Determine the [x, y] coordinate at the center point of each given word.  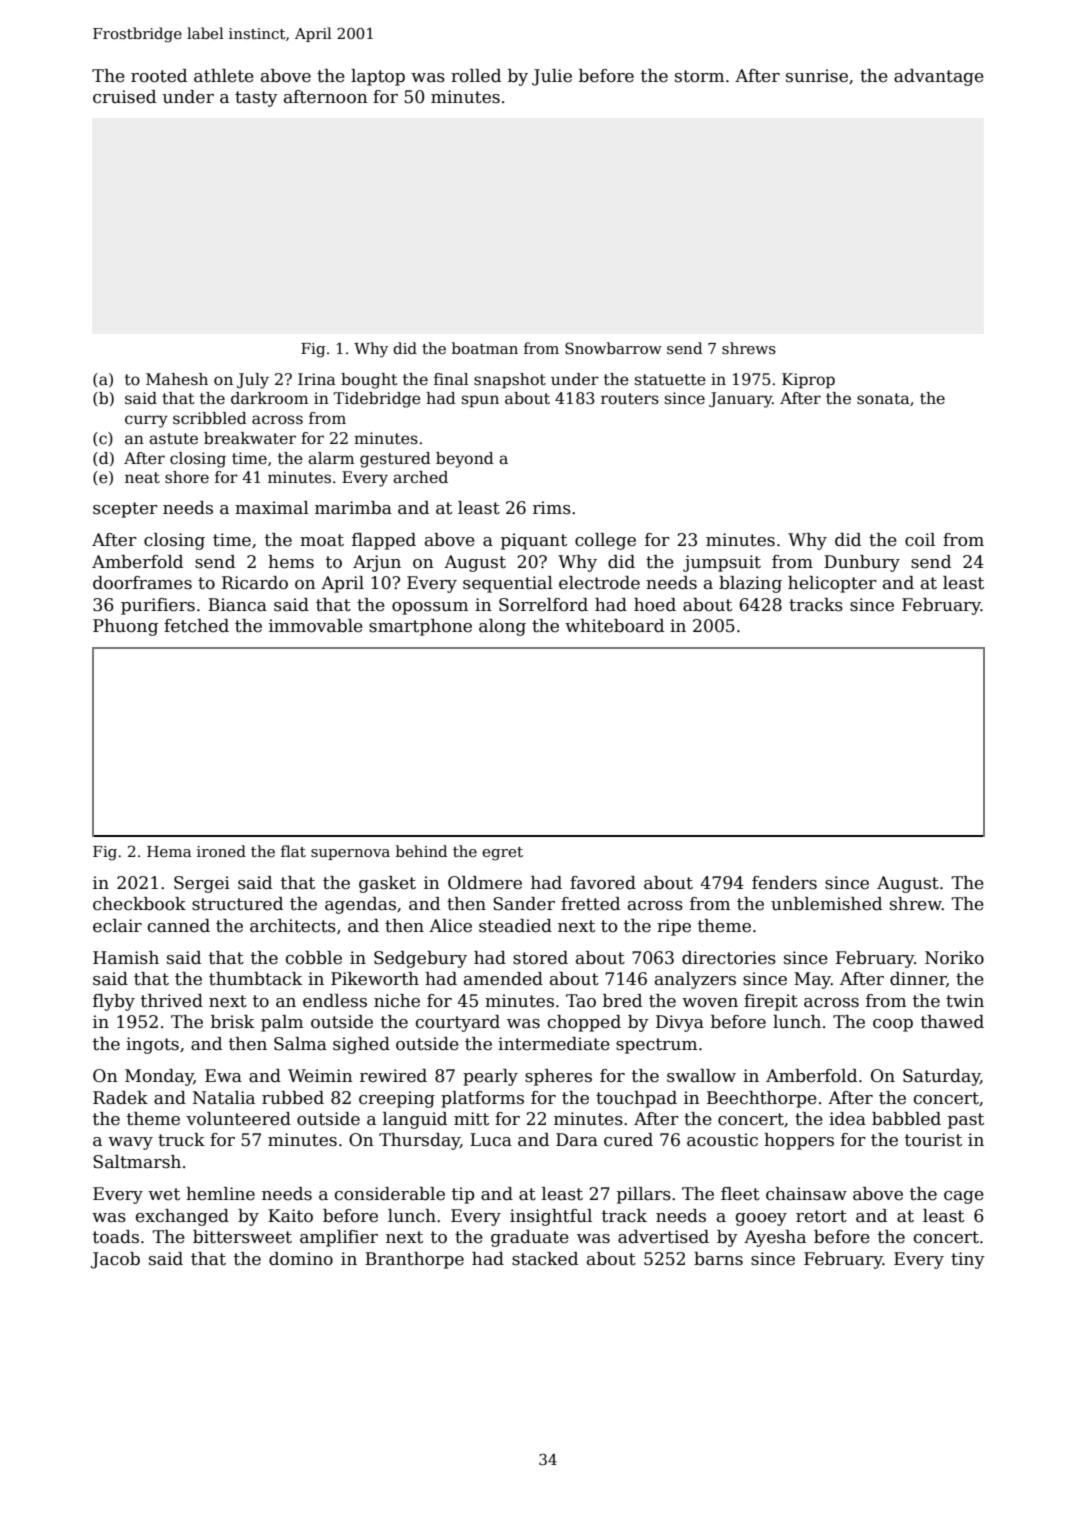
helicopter [832, 584]
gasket [387, 884]
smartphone [420, 627]
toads [116, 1237]
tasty [256, 99]
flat [293, 851]
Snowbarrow [613, 348]
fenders [784, 883]
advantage [939, 77]
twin [965, 1001]
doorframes [142, 583]
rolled [476, 76]
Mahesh [177, 379]
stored [540, 958]
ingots [152, 1045]
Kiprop [808, 381]
